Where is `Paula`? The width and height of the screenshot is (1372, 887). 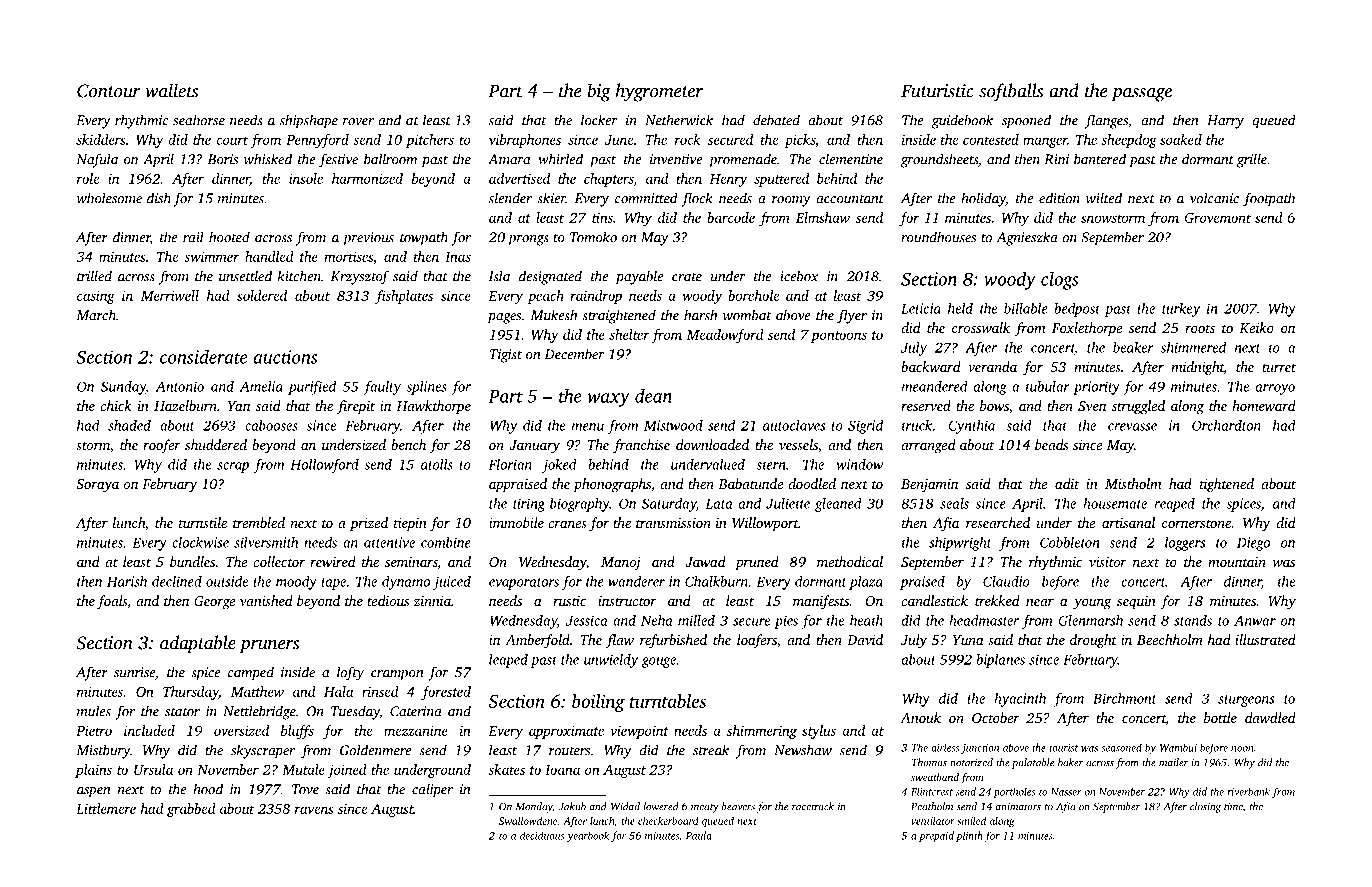
Paula is located at coordinates (699, 835).
